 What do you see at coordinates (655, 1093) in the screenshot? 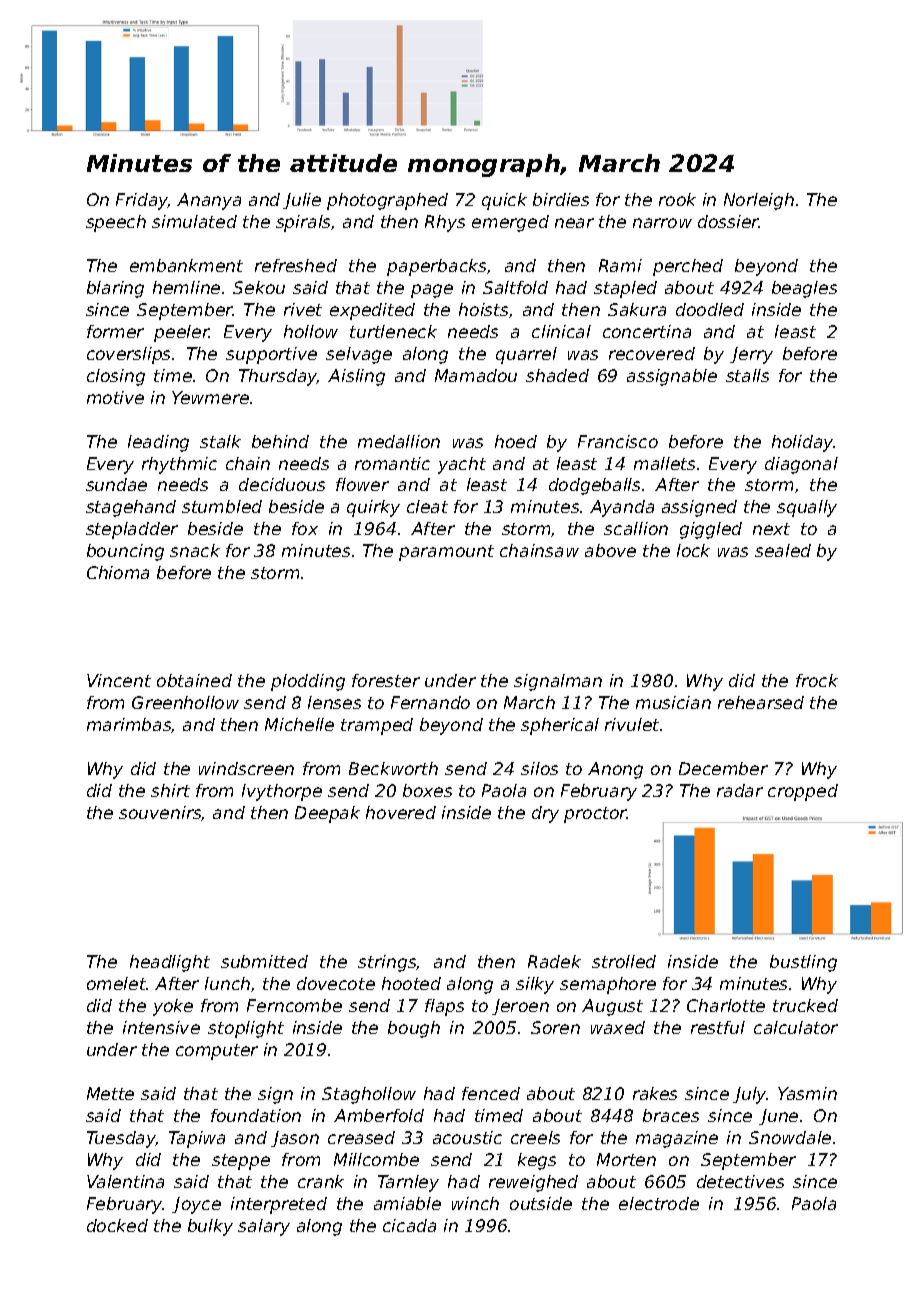
I see `rakes` at bounding box center [655, 1093].
